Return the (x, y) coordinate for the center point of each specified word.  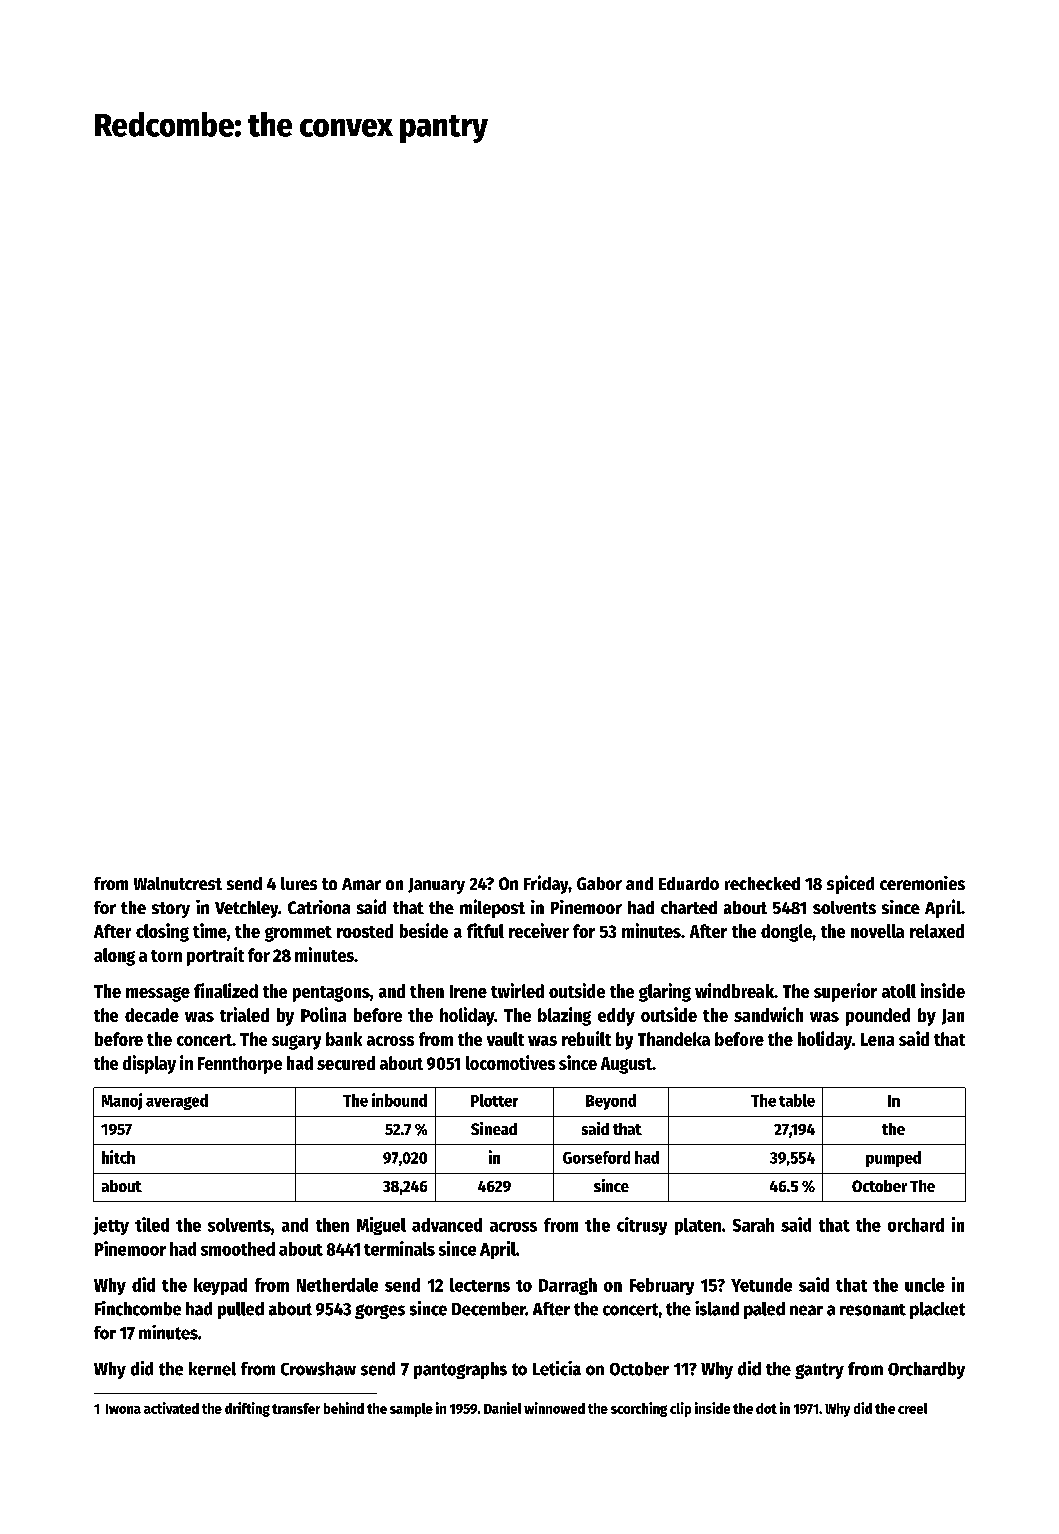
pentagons (331, 994)
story (171, 910)
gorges (380, 1311)
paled (764, 1310)
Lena (877, 1039)
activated (171, 1408)
